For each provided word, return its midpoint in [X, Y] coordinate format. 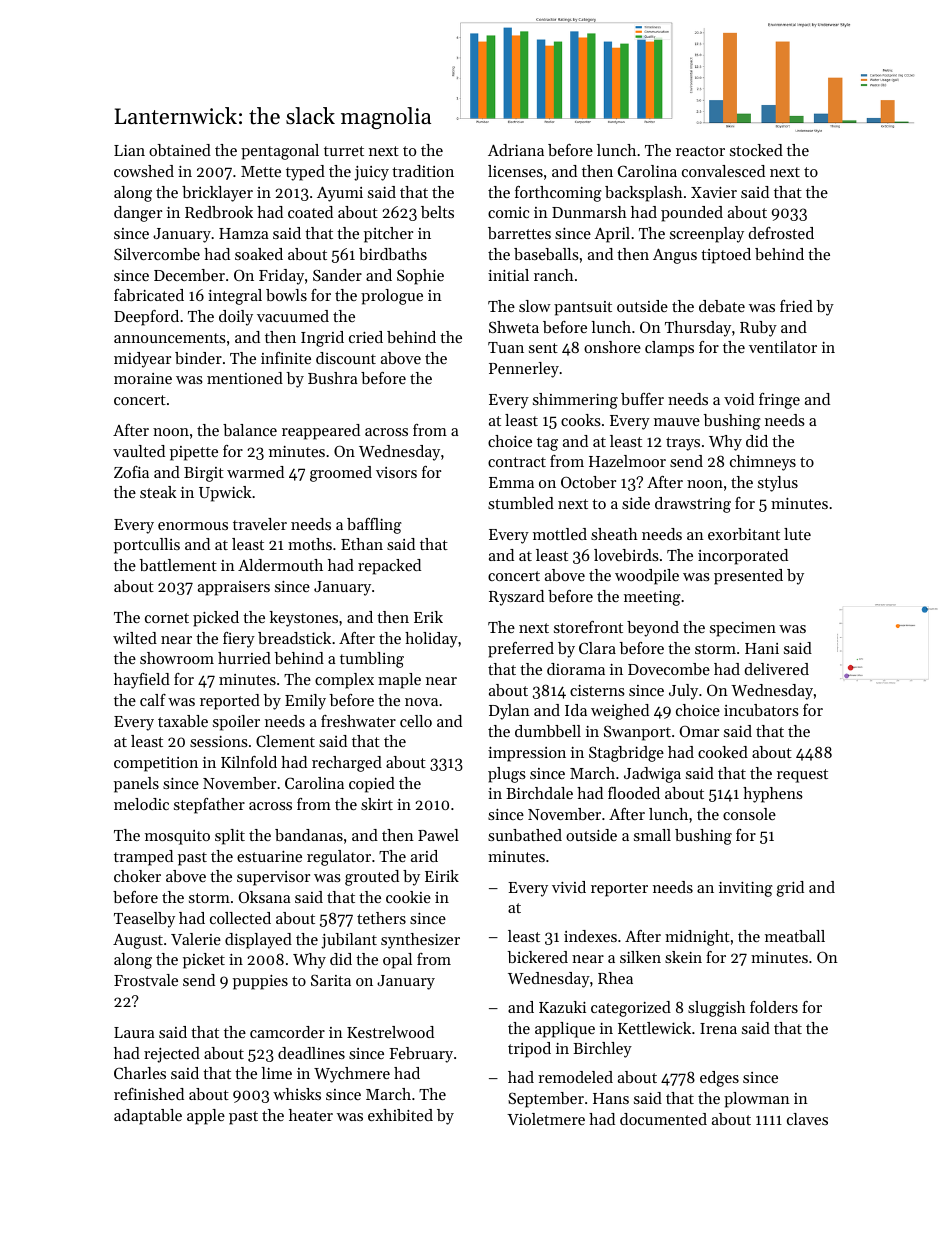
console [749, 814]
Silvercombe [157, 254]
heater [311, 1115]
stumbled [521, 503]
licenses [515, 171]
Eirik [442, 876]
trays [683, 444]
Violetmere [546, 1119]
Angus [675, 256]
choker [137, 876]
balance [250, 430]
